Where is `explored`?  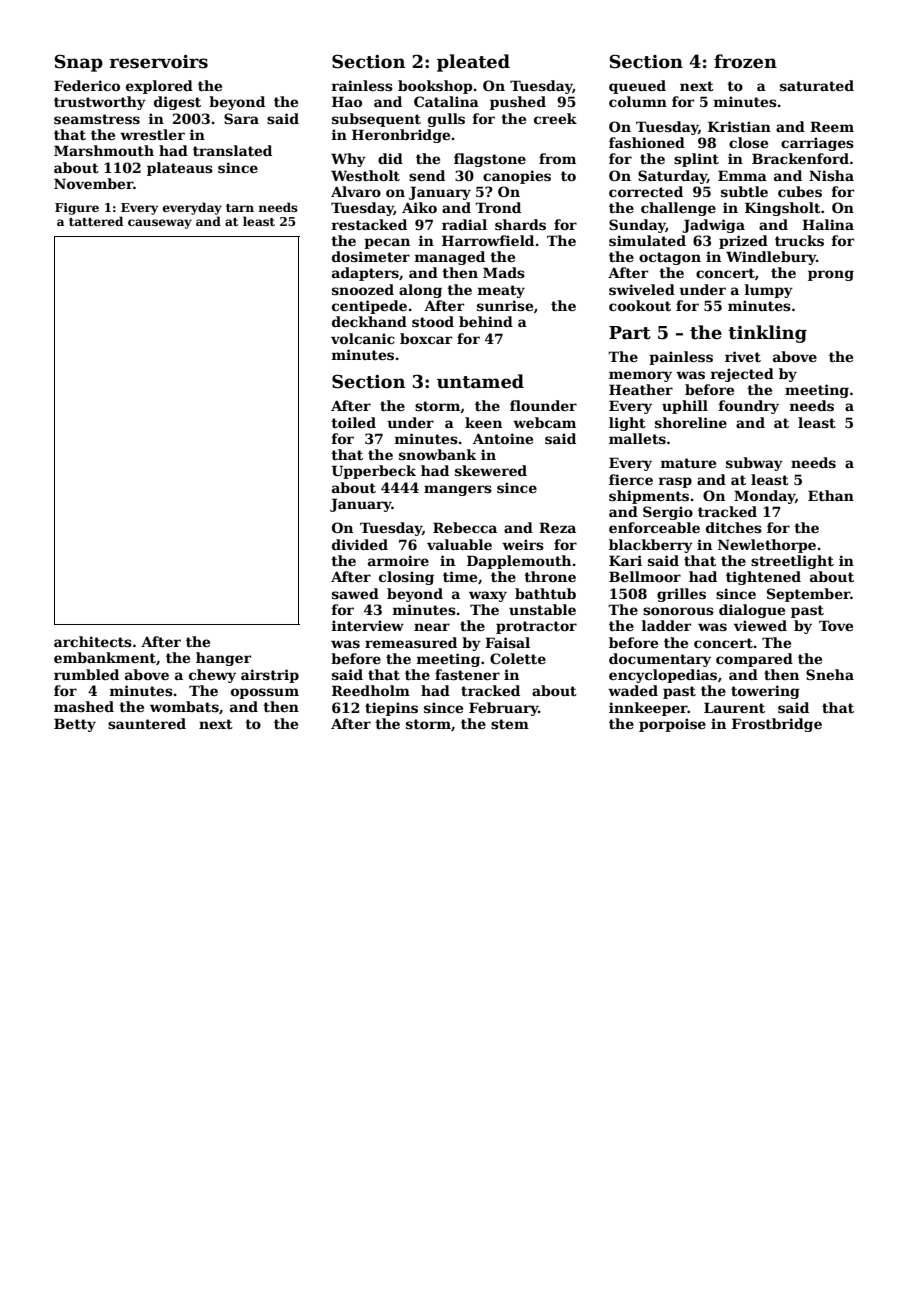
explored is located at coordinates (159, 87).
